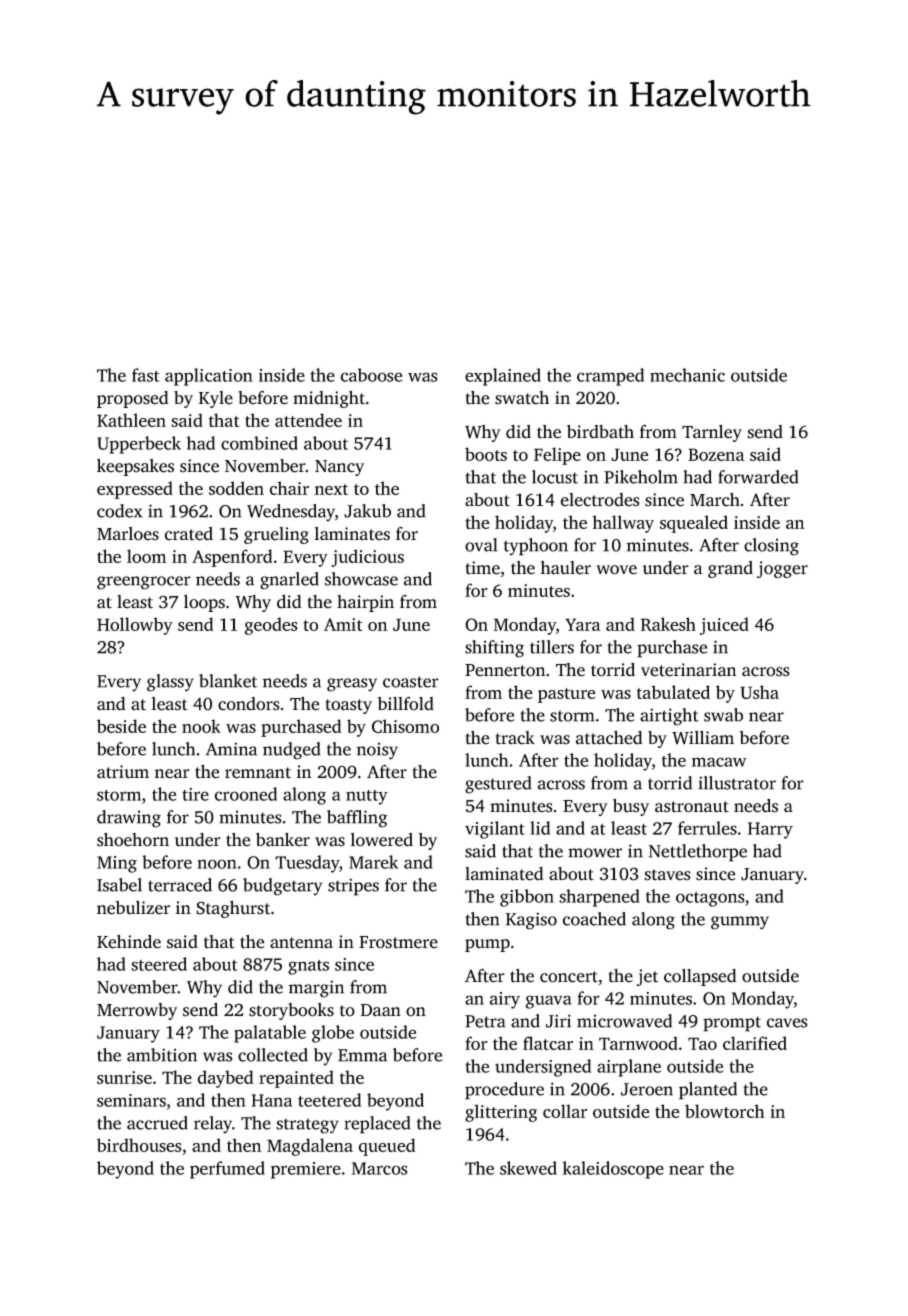 Image resolution: width=908 pixels, height=1316 pixels. Describe the element at coordinates (146, 375) in the screenshot. I see `fast` at that location.
